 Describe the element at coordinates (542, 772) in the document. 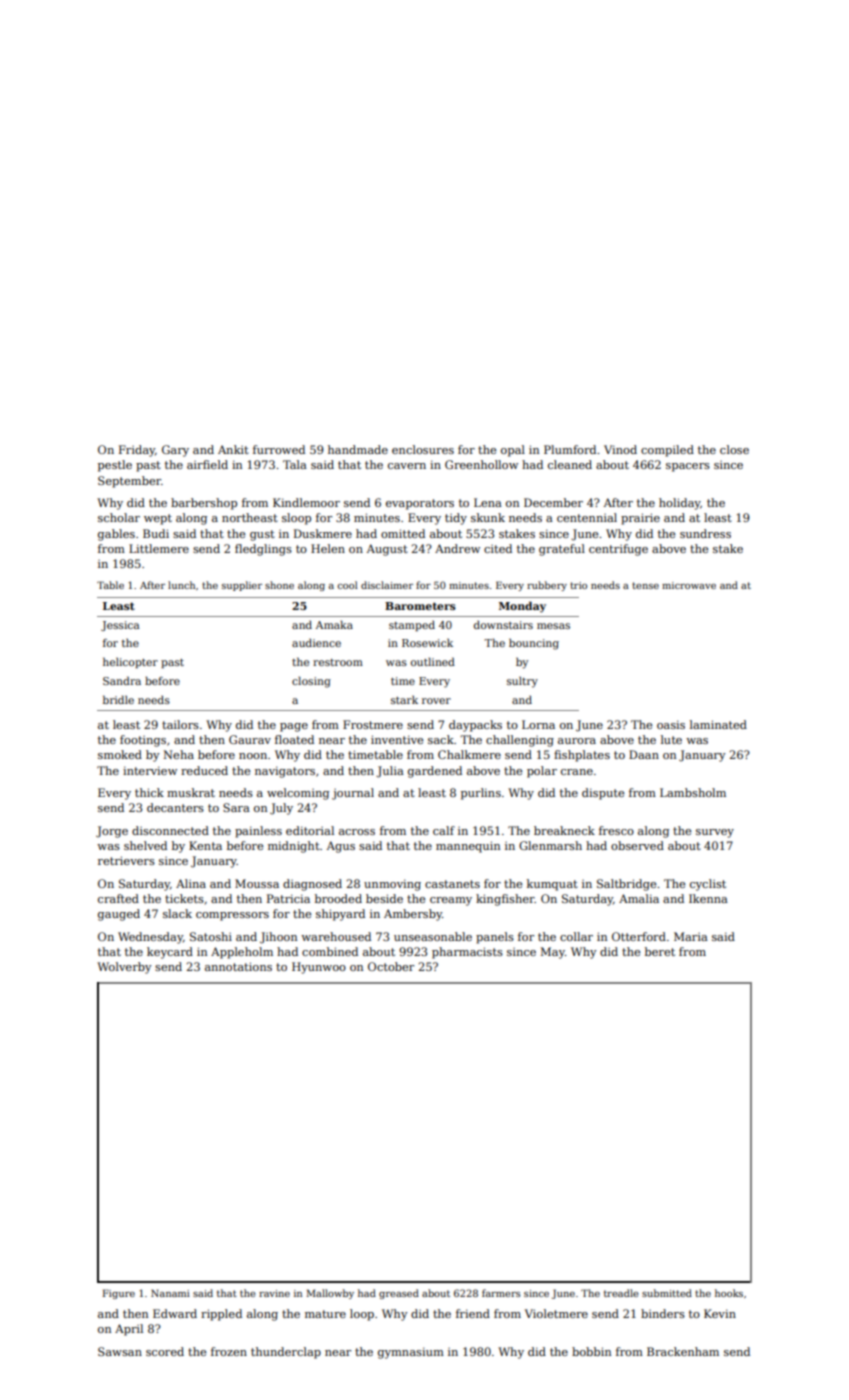

I see `polar` at that location.
